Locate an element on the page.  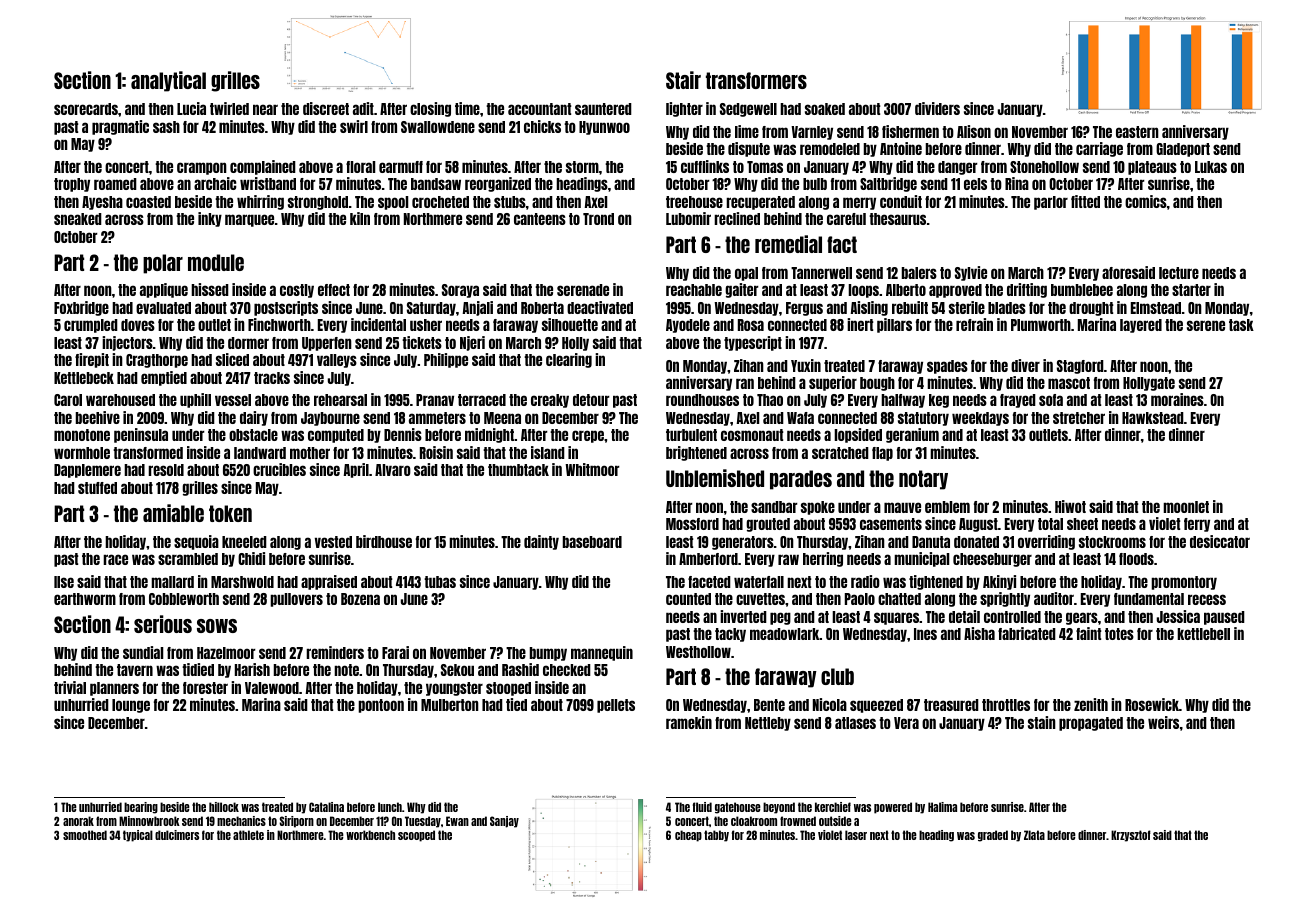
Philippe is located at coordinates (446, 360).
